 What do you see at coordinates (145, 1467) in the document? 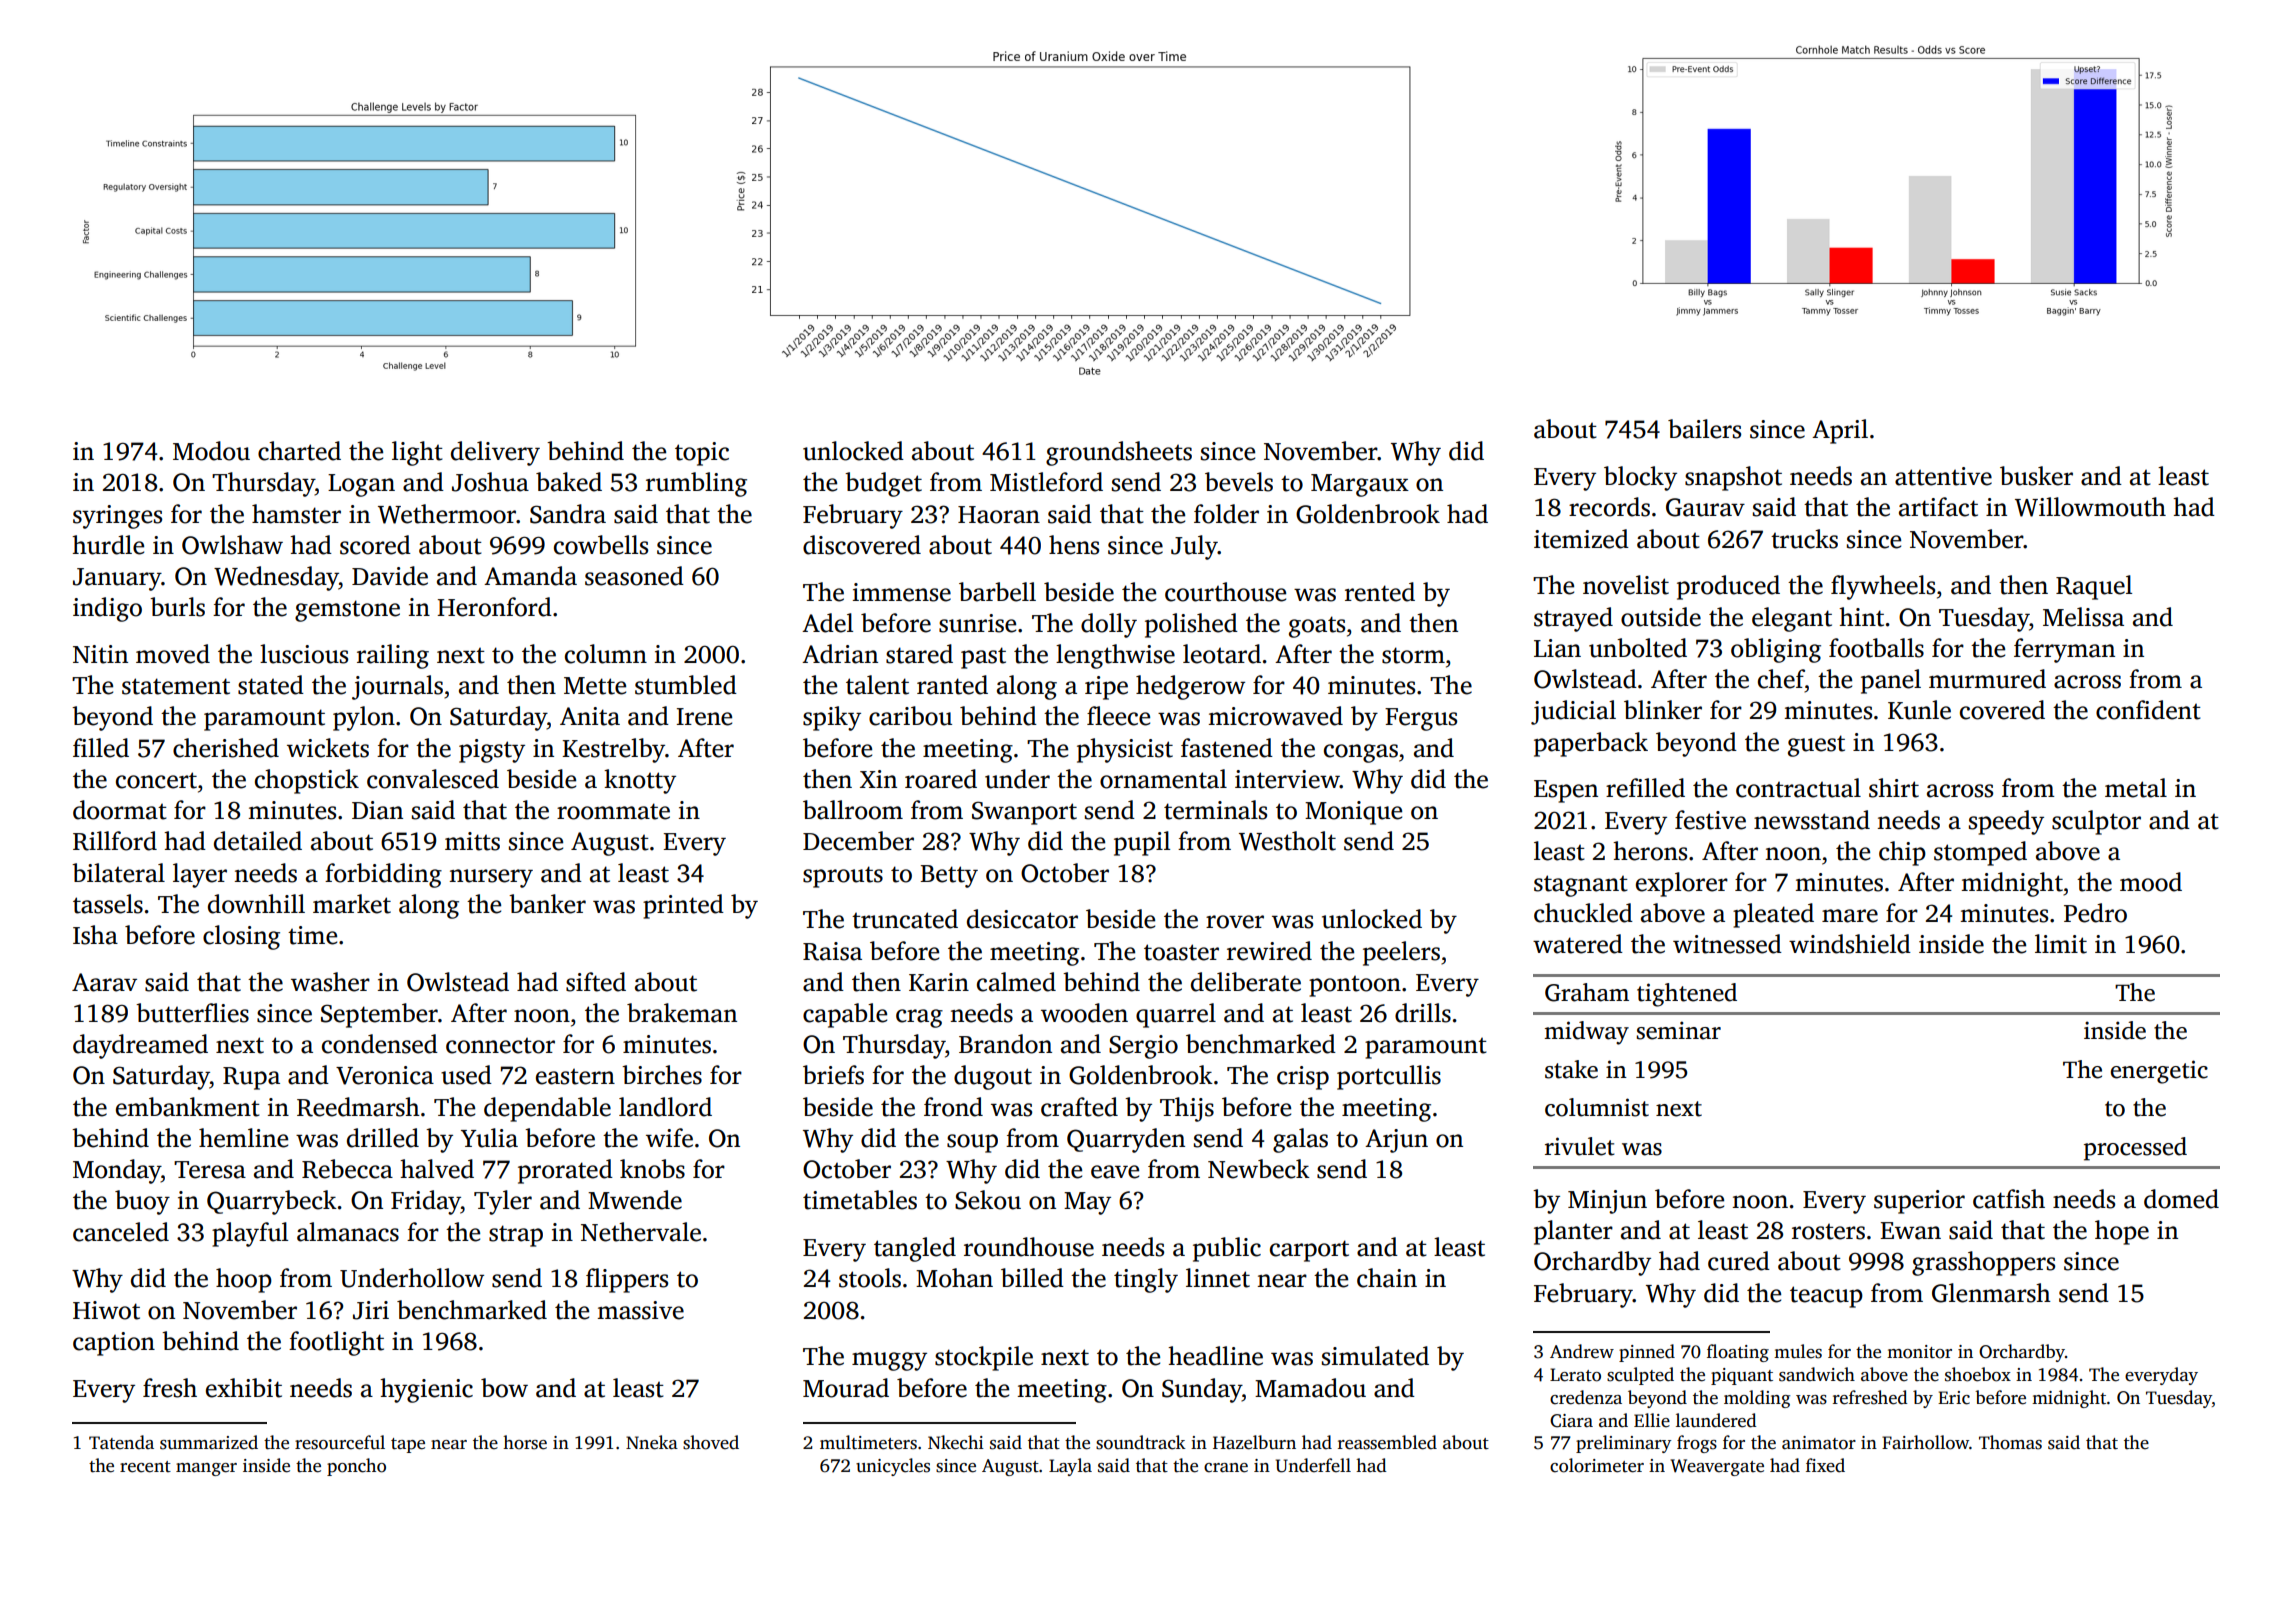
I see `recent` at bounding box center [145, 1467].
